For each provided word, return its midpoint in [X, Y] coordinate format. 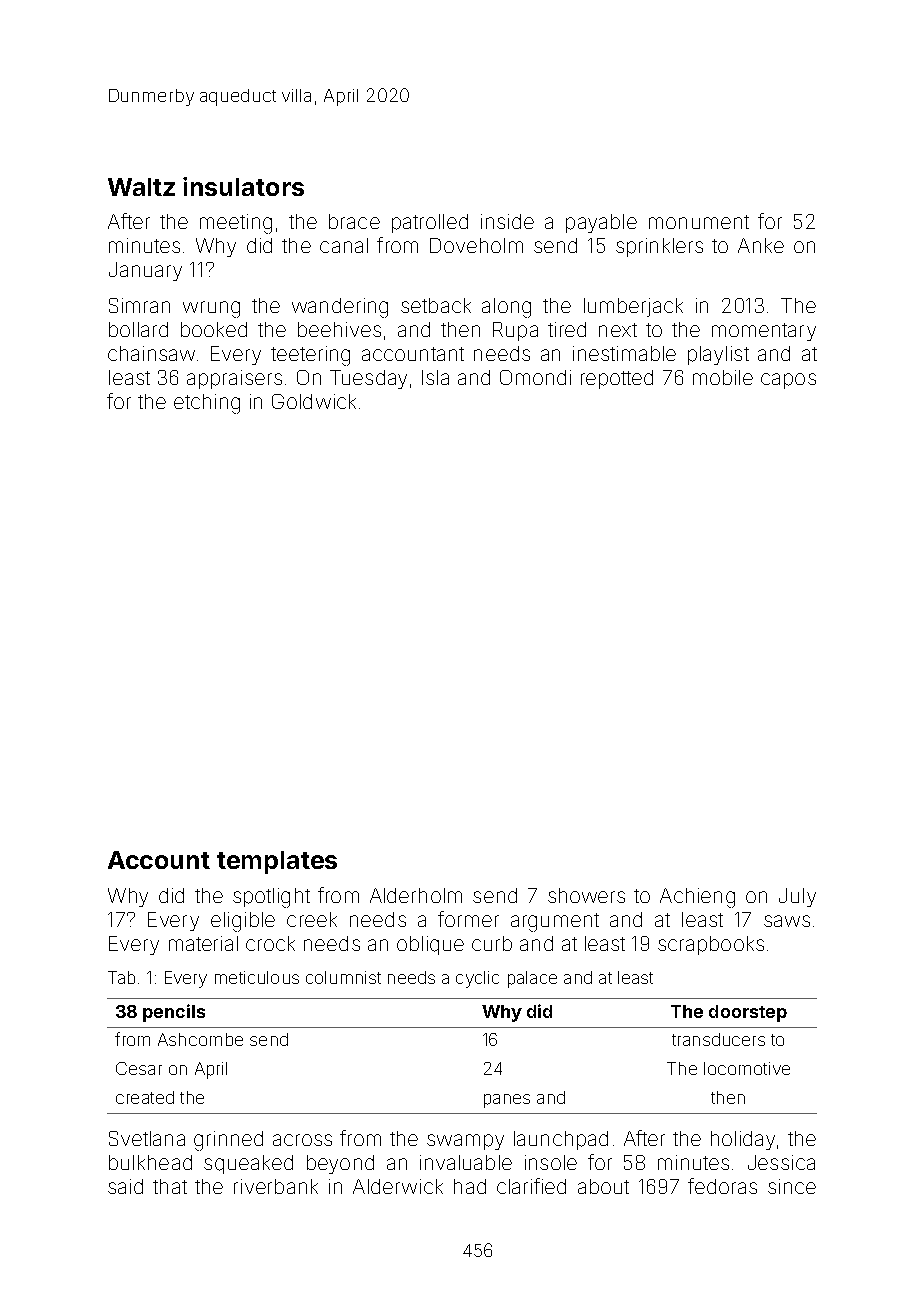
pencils [174, 1013]
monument [699, 222]
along [506, 308]
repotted [617, 379]
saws [787, 921]
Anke [761, 245]
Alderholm [416, 895]
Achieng [697, 898]
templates [277, 862]
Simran [139, 305]
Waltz [141, 187]
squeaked [248, 1164]
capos [788, 381]
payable [601, 223]
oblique [430, 945]
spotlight [271, 898]
